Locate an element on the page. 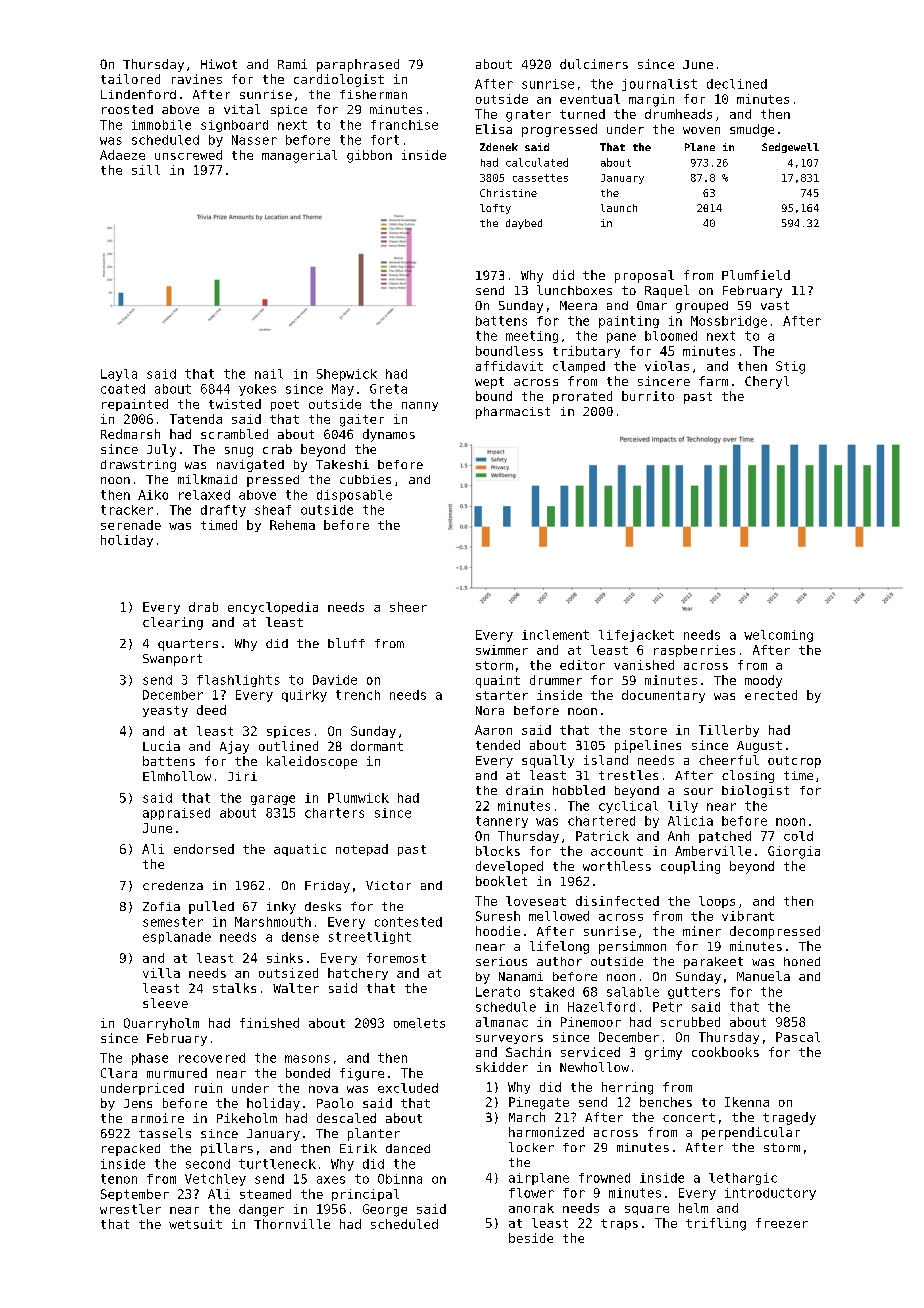 Image resolution: width=924 pixels, height=1308 pixels. Hiwot is located at coordinates (219, 64).
